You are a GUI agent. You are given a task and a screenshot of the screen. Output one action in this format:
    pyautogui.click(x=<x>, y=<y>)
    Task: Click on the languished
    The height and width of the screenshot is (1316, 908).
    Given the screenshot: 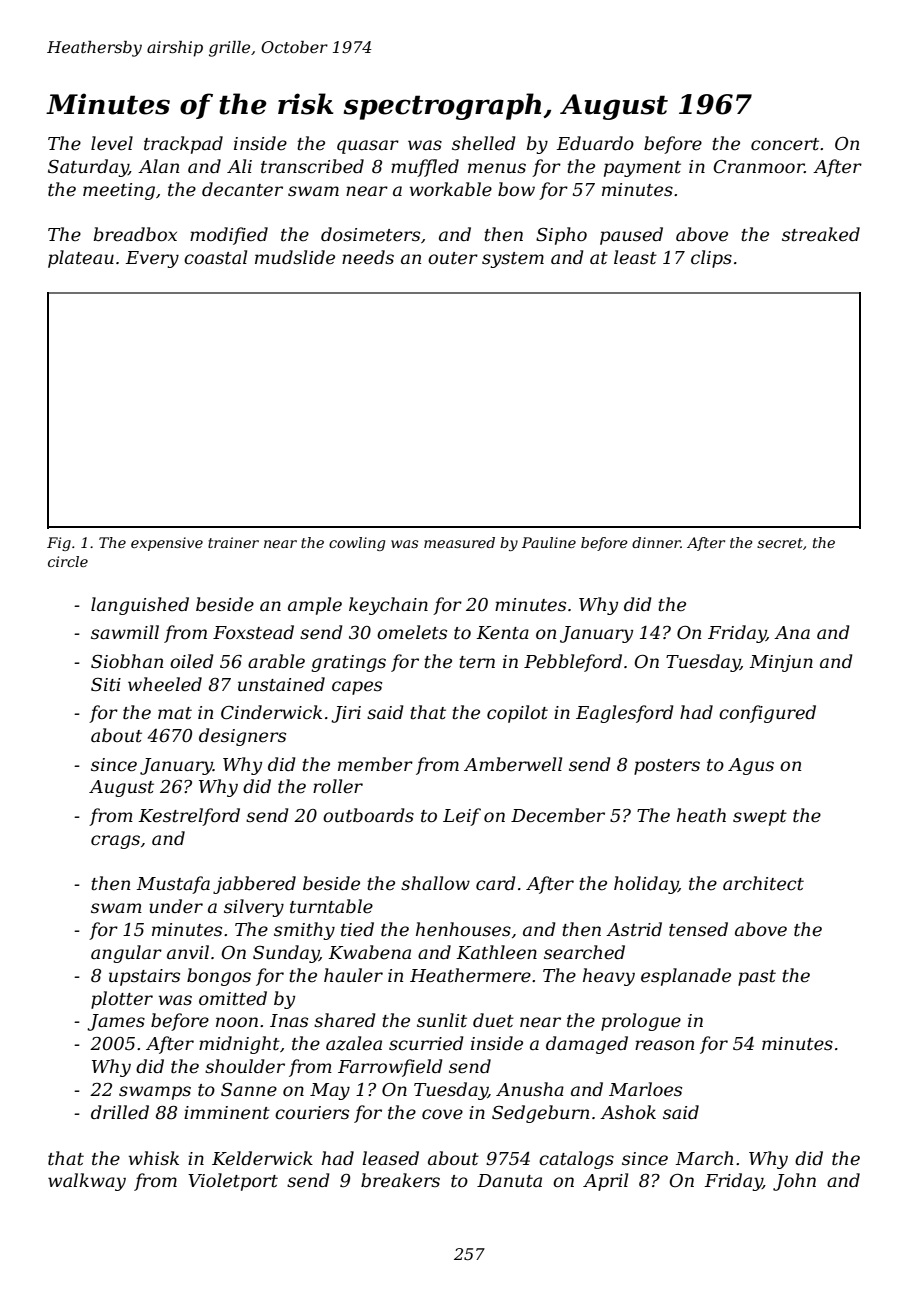 What is the action you would take?
    pyautogui.click(x=140, y=606)
